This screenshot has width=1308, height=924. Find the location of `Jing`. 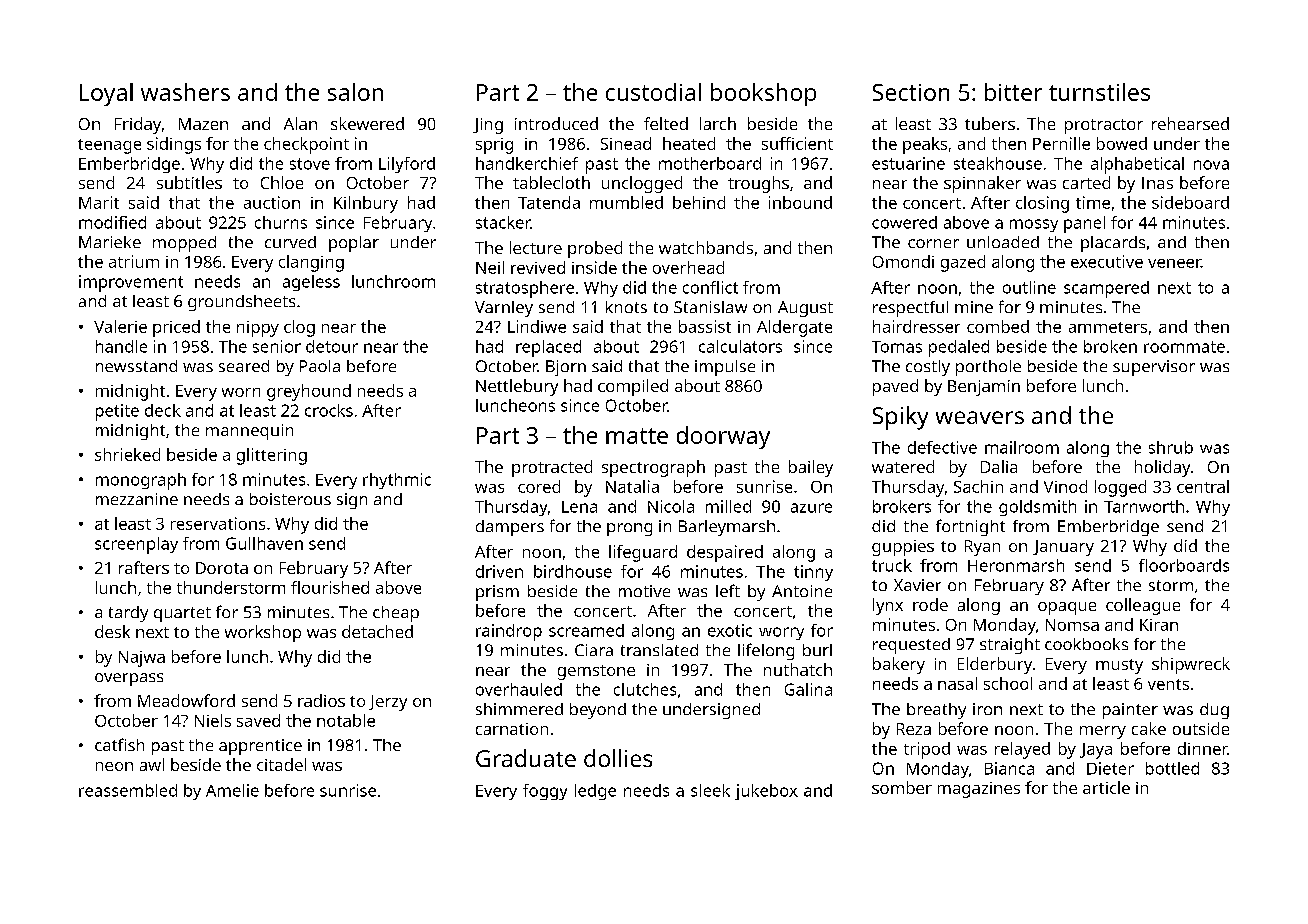

Jing is located at coordinates (488, 126).
